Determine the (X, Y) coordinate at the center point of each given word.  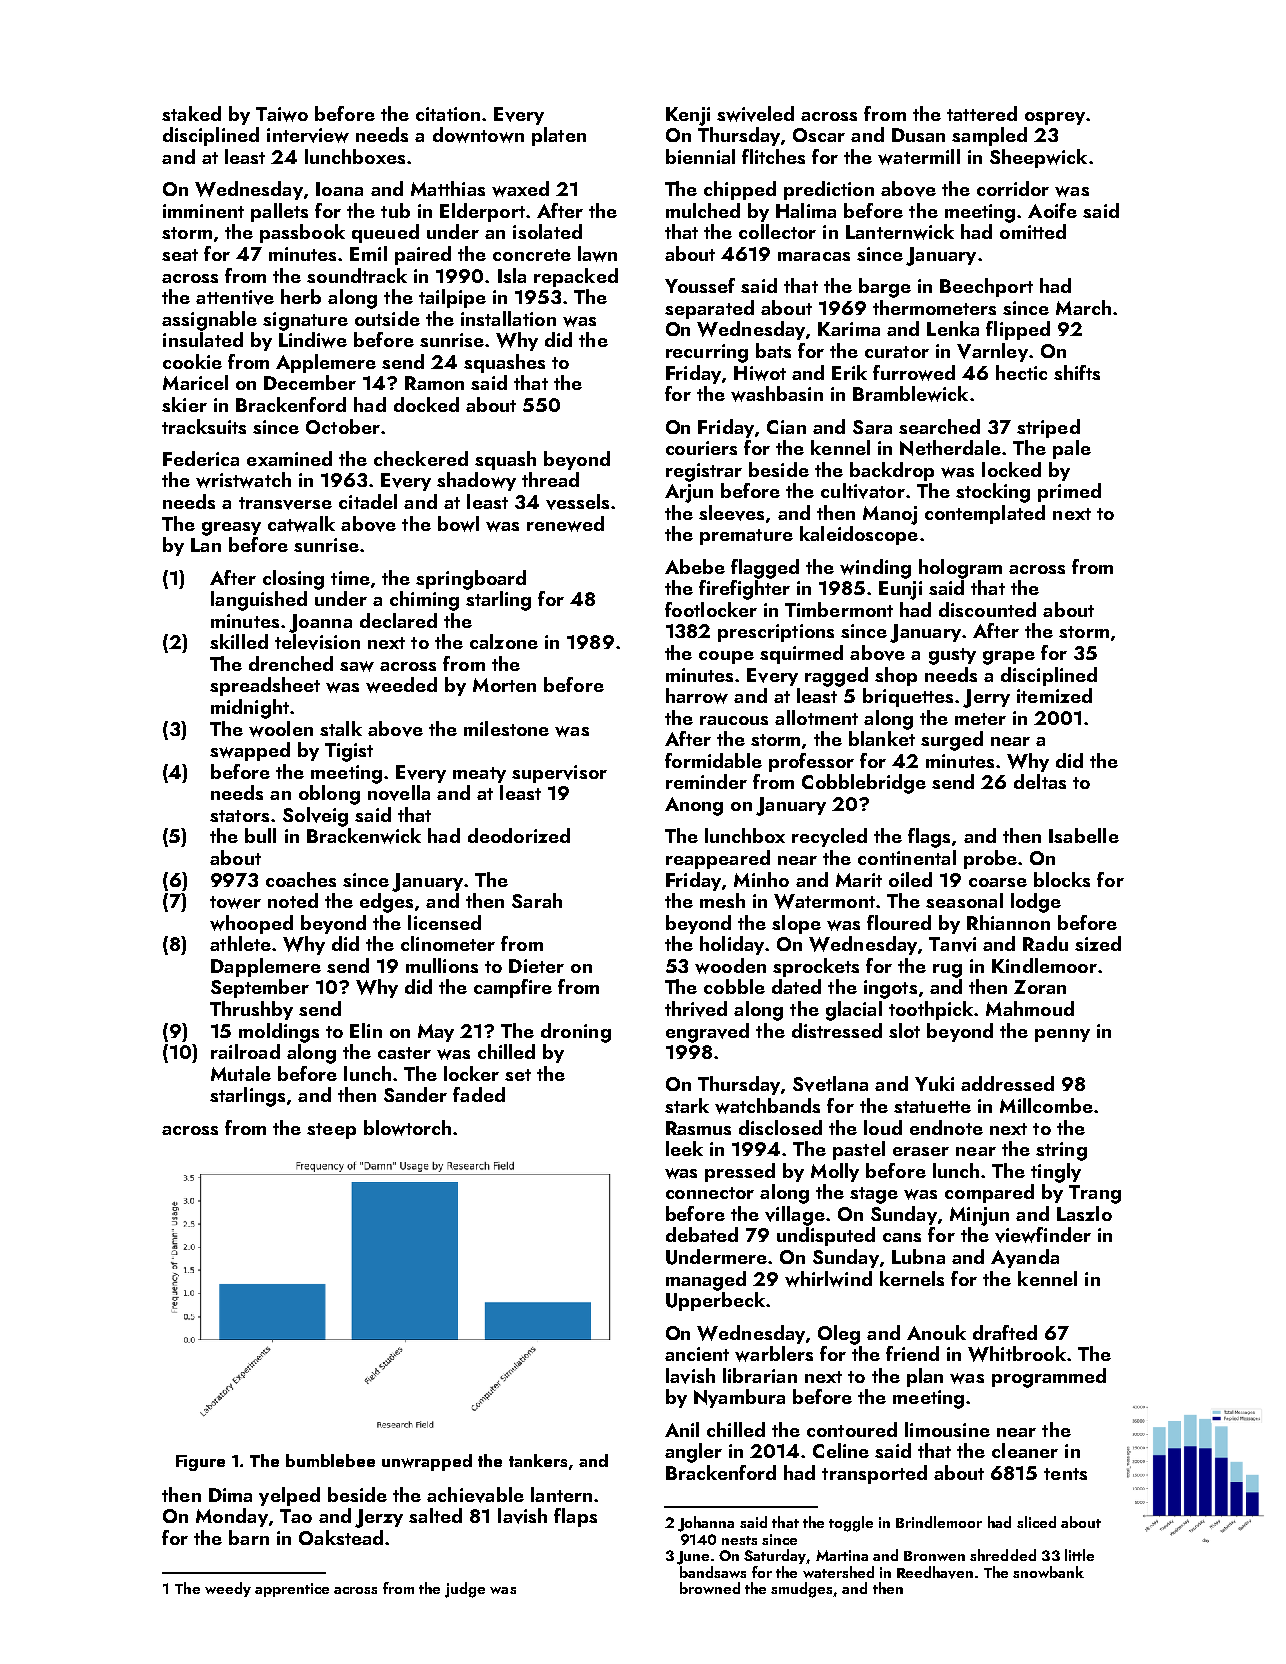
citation (448, 114)
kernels (912, 1278)
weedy (228, 1589)
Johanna (706, 1524)
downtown (478, 135)
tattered (982, 113)
